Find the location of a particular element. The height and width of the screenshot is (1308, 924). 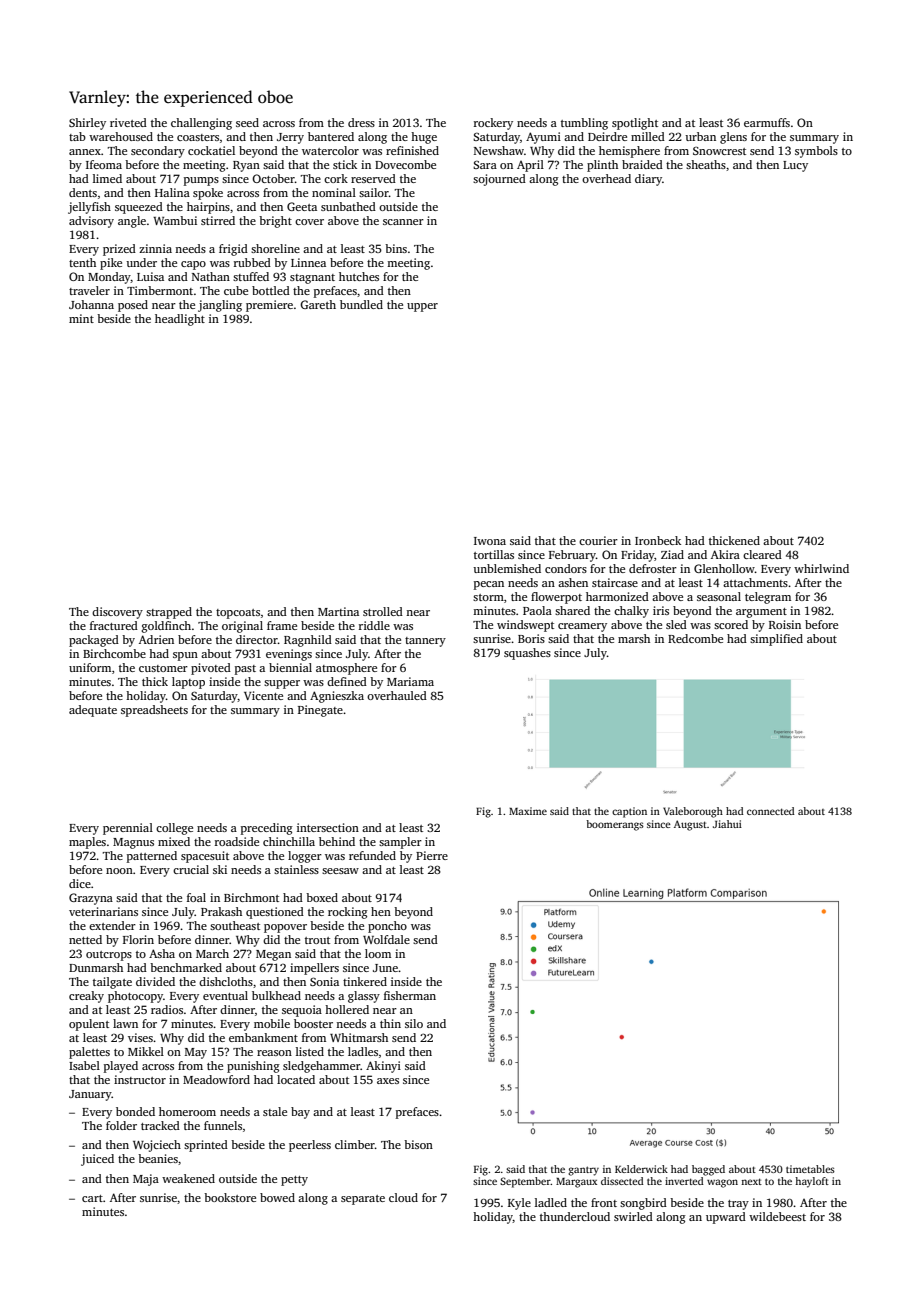

popover is located at coordinates (285, 928).
